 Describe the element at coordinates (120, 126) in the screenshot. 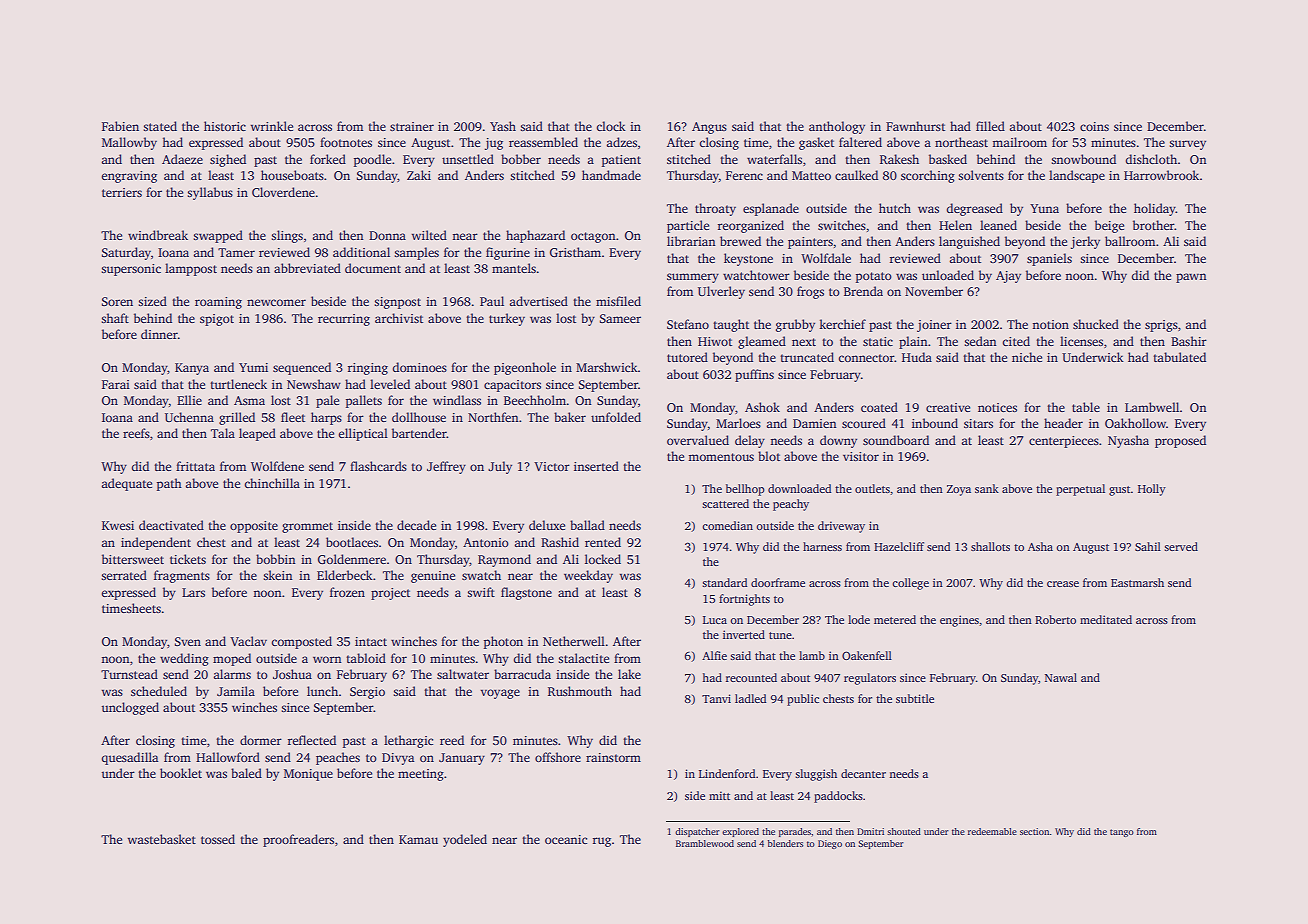

I see `Fabien` at that location.
